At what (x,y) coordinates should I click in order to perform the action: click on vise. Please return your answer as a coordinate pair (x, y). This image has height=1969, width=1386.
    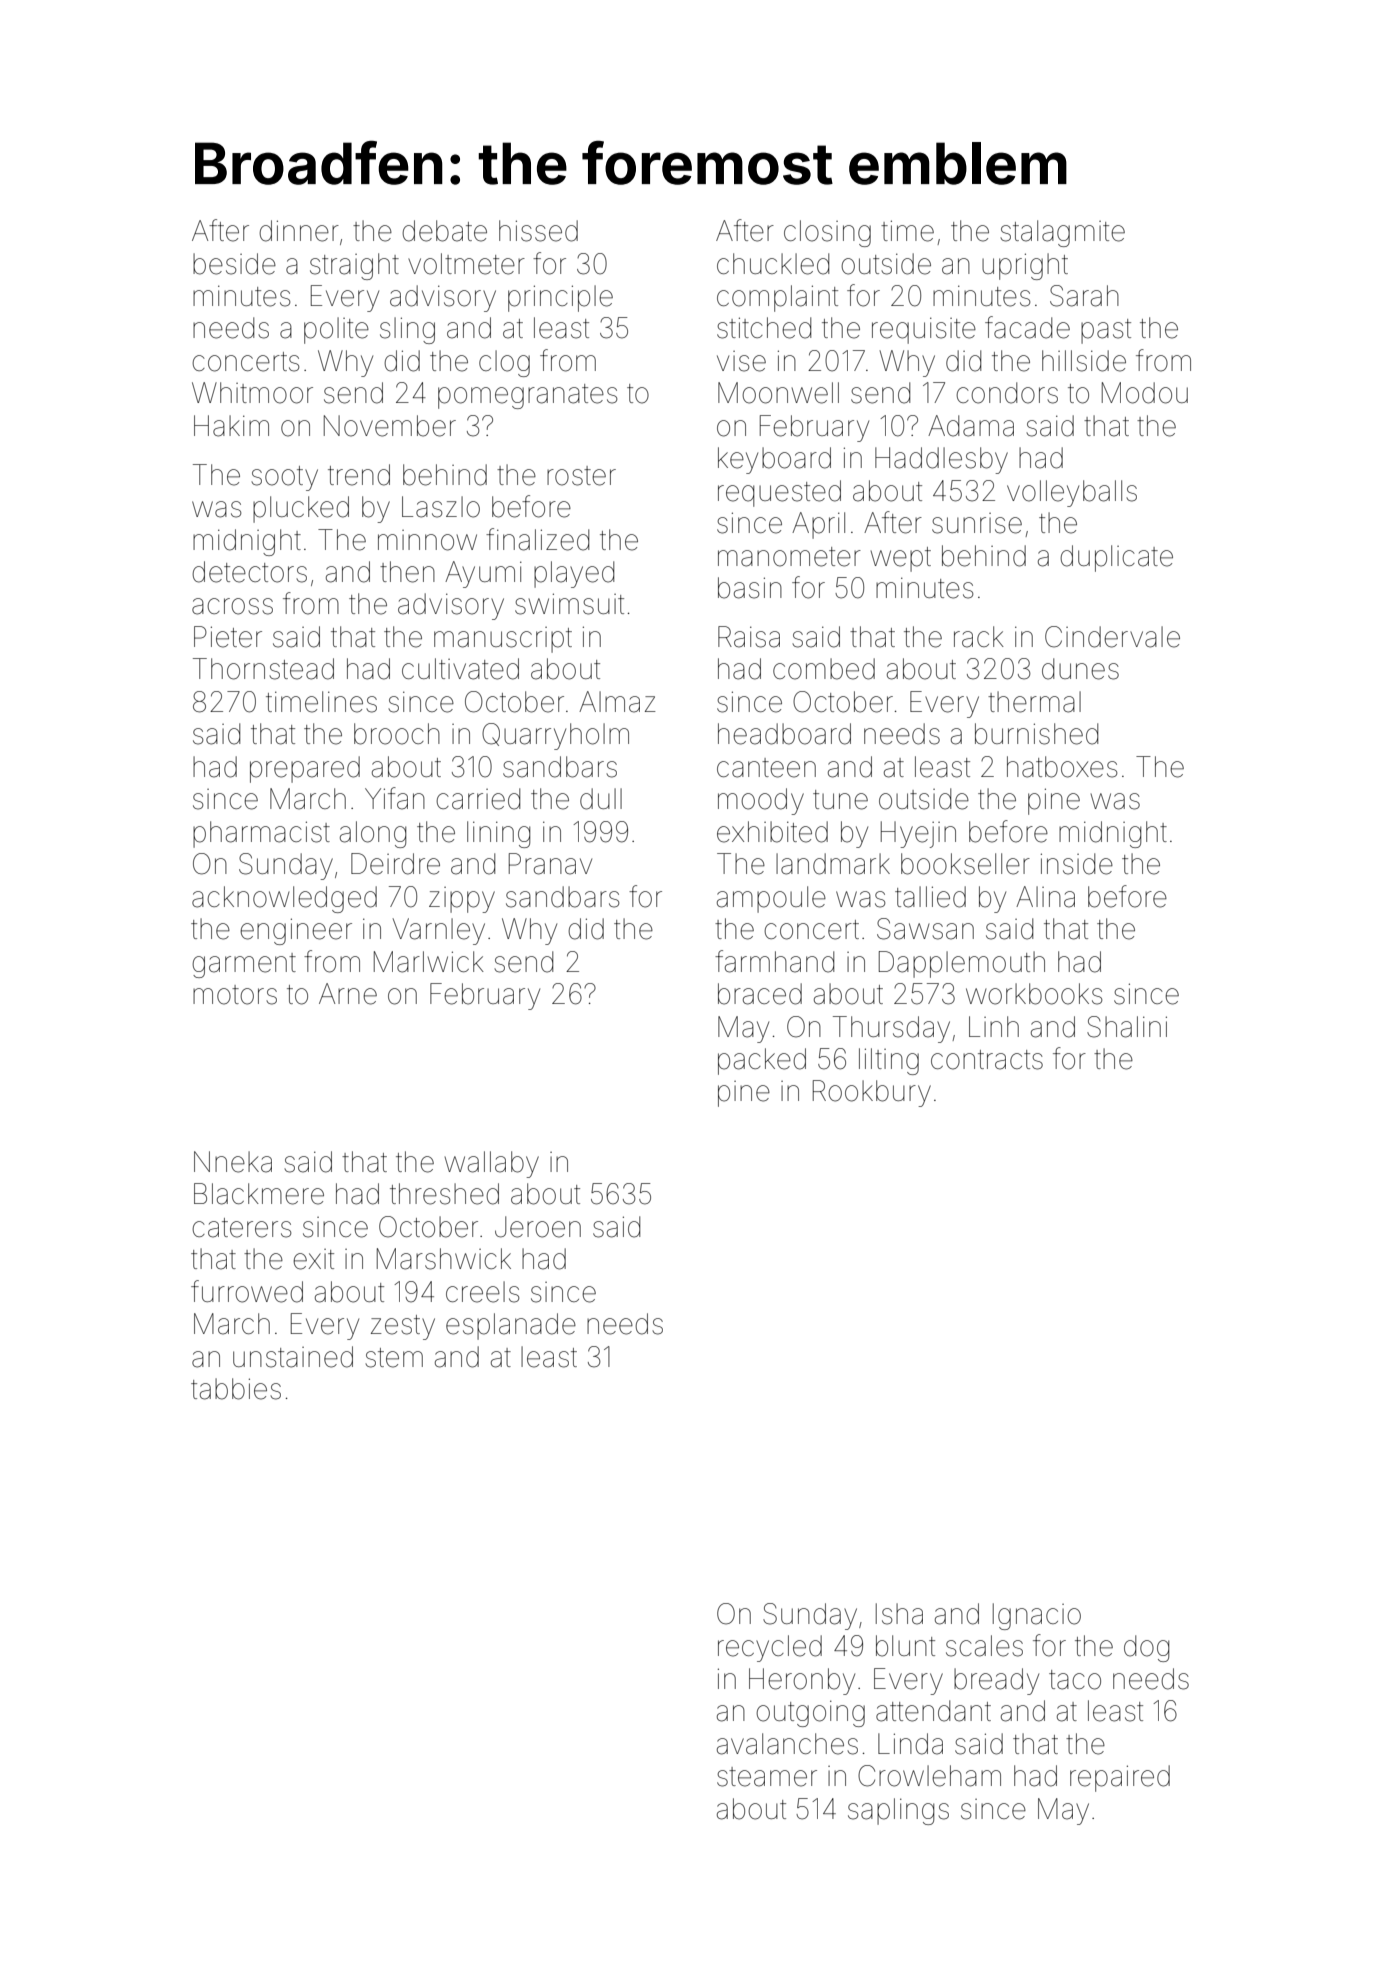
    Looking at the image, I should click on (741, 361).
